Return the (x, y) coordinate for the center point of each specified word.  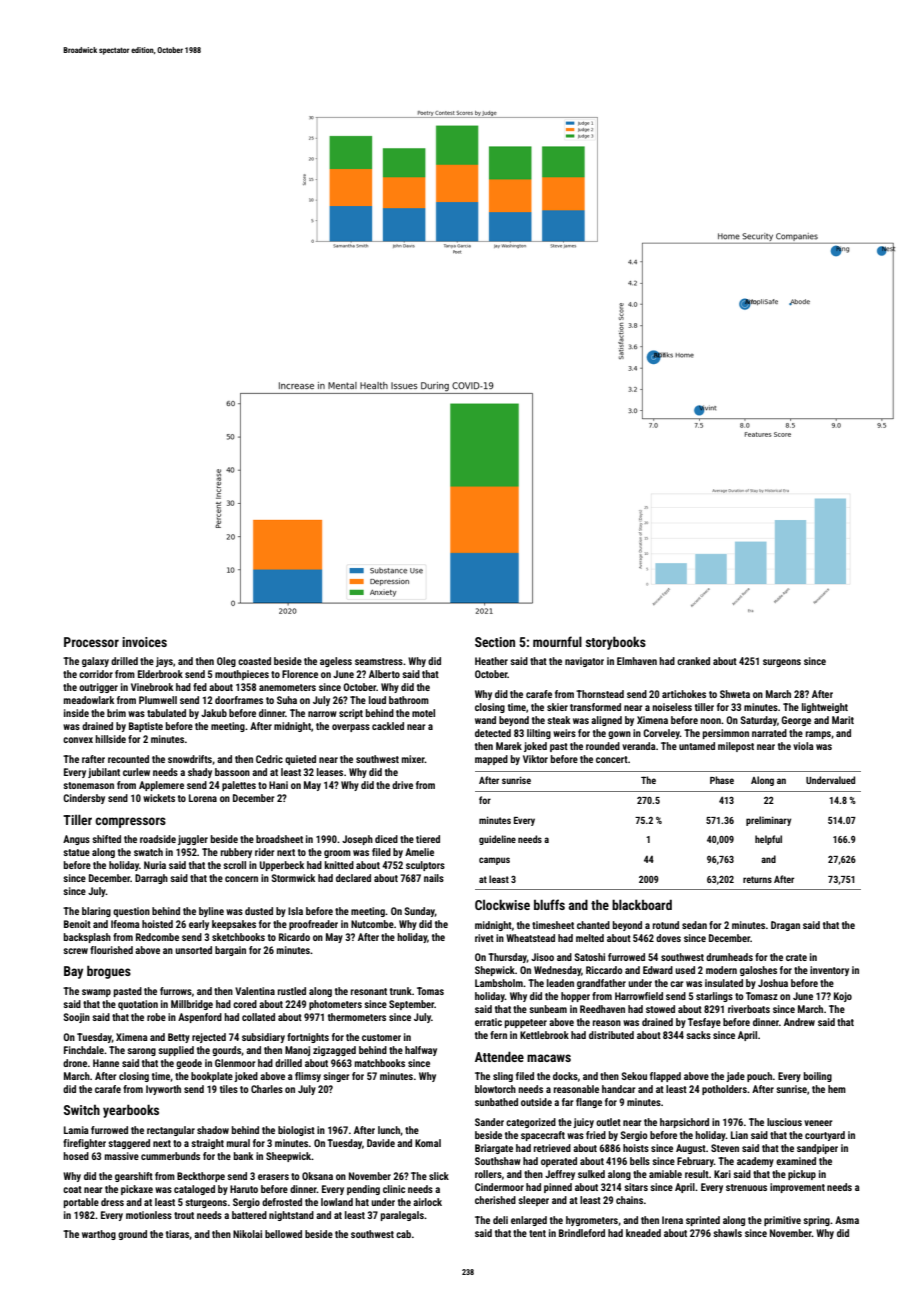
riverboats (749, 1009)
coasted (254, 661)
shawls (728, 1233)
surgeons (782, 663)
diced (386, 839)
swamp (96, 993)
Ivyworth (163, 1090)
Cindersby (84, 799)
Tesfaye (704, 1023)
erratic (488, 1022)
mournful (557, 641)
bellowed (283, 1234)
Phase (722, 780)
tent (537, 1233)
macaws (549, 1058)
